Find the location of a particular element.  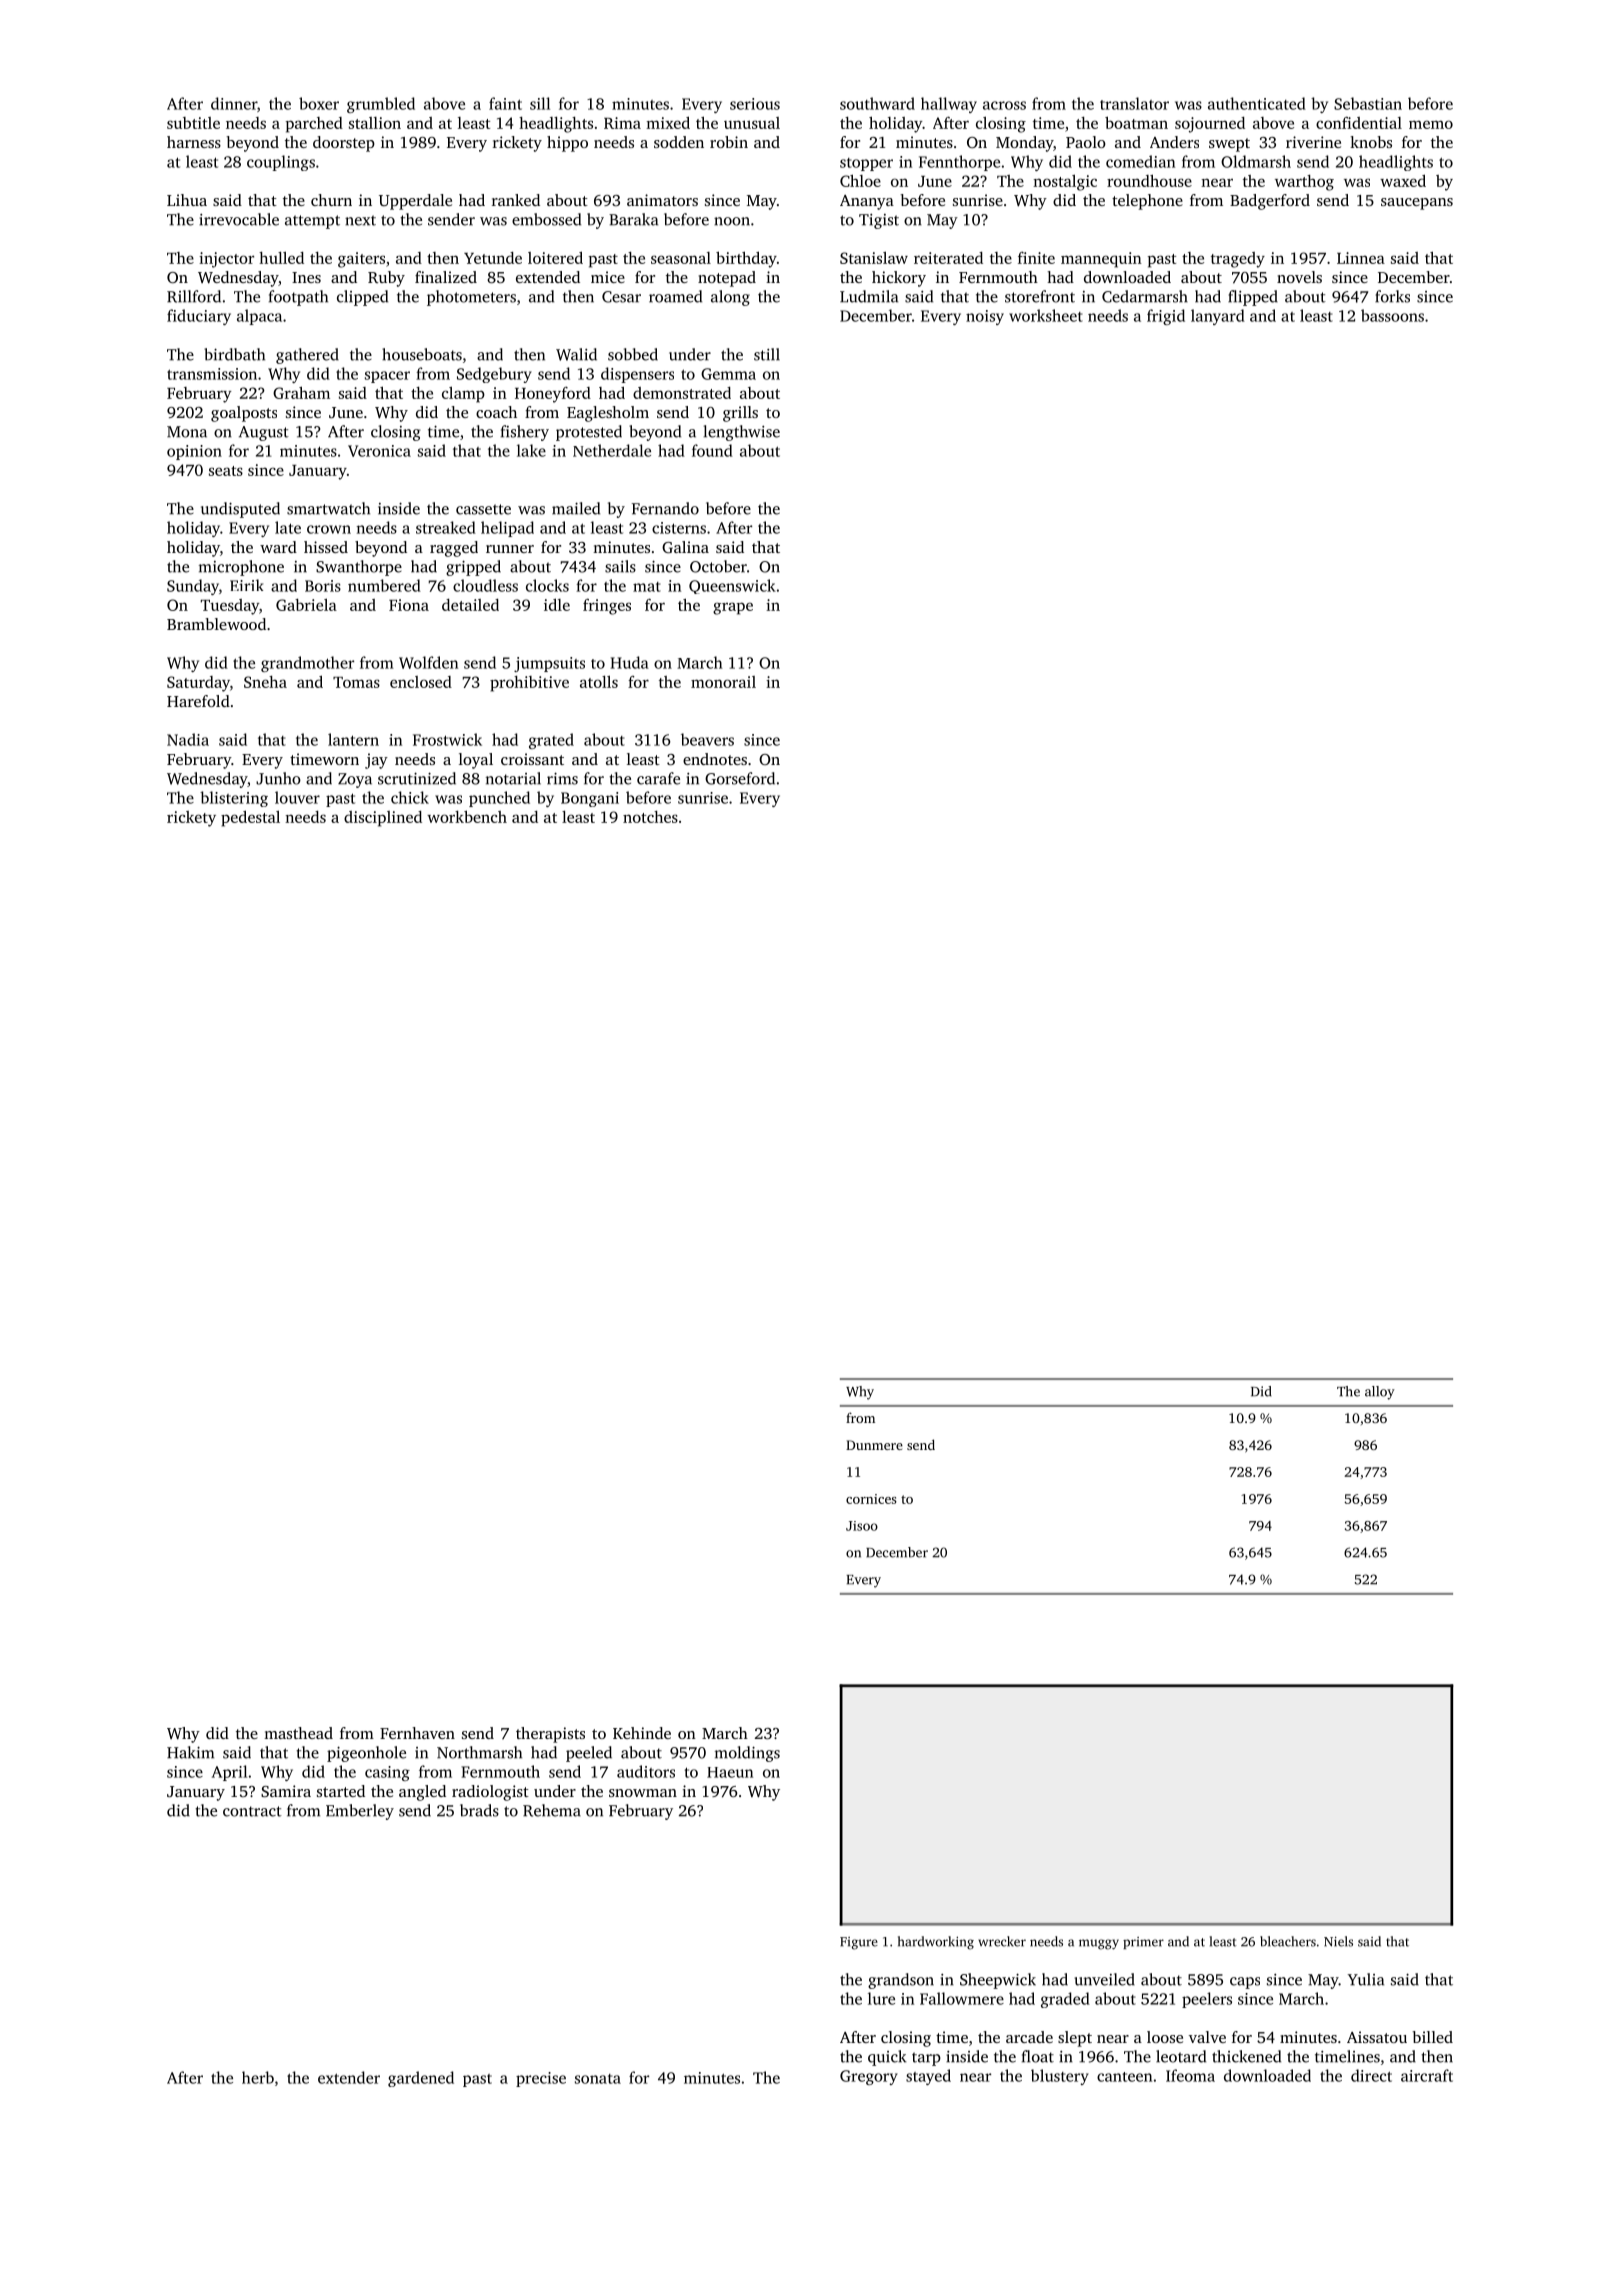

prohibitive is located at coordinates (529, 684).
